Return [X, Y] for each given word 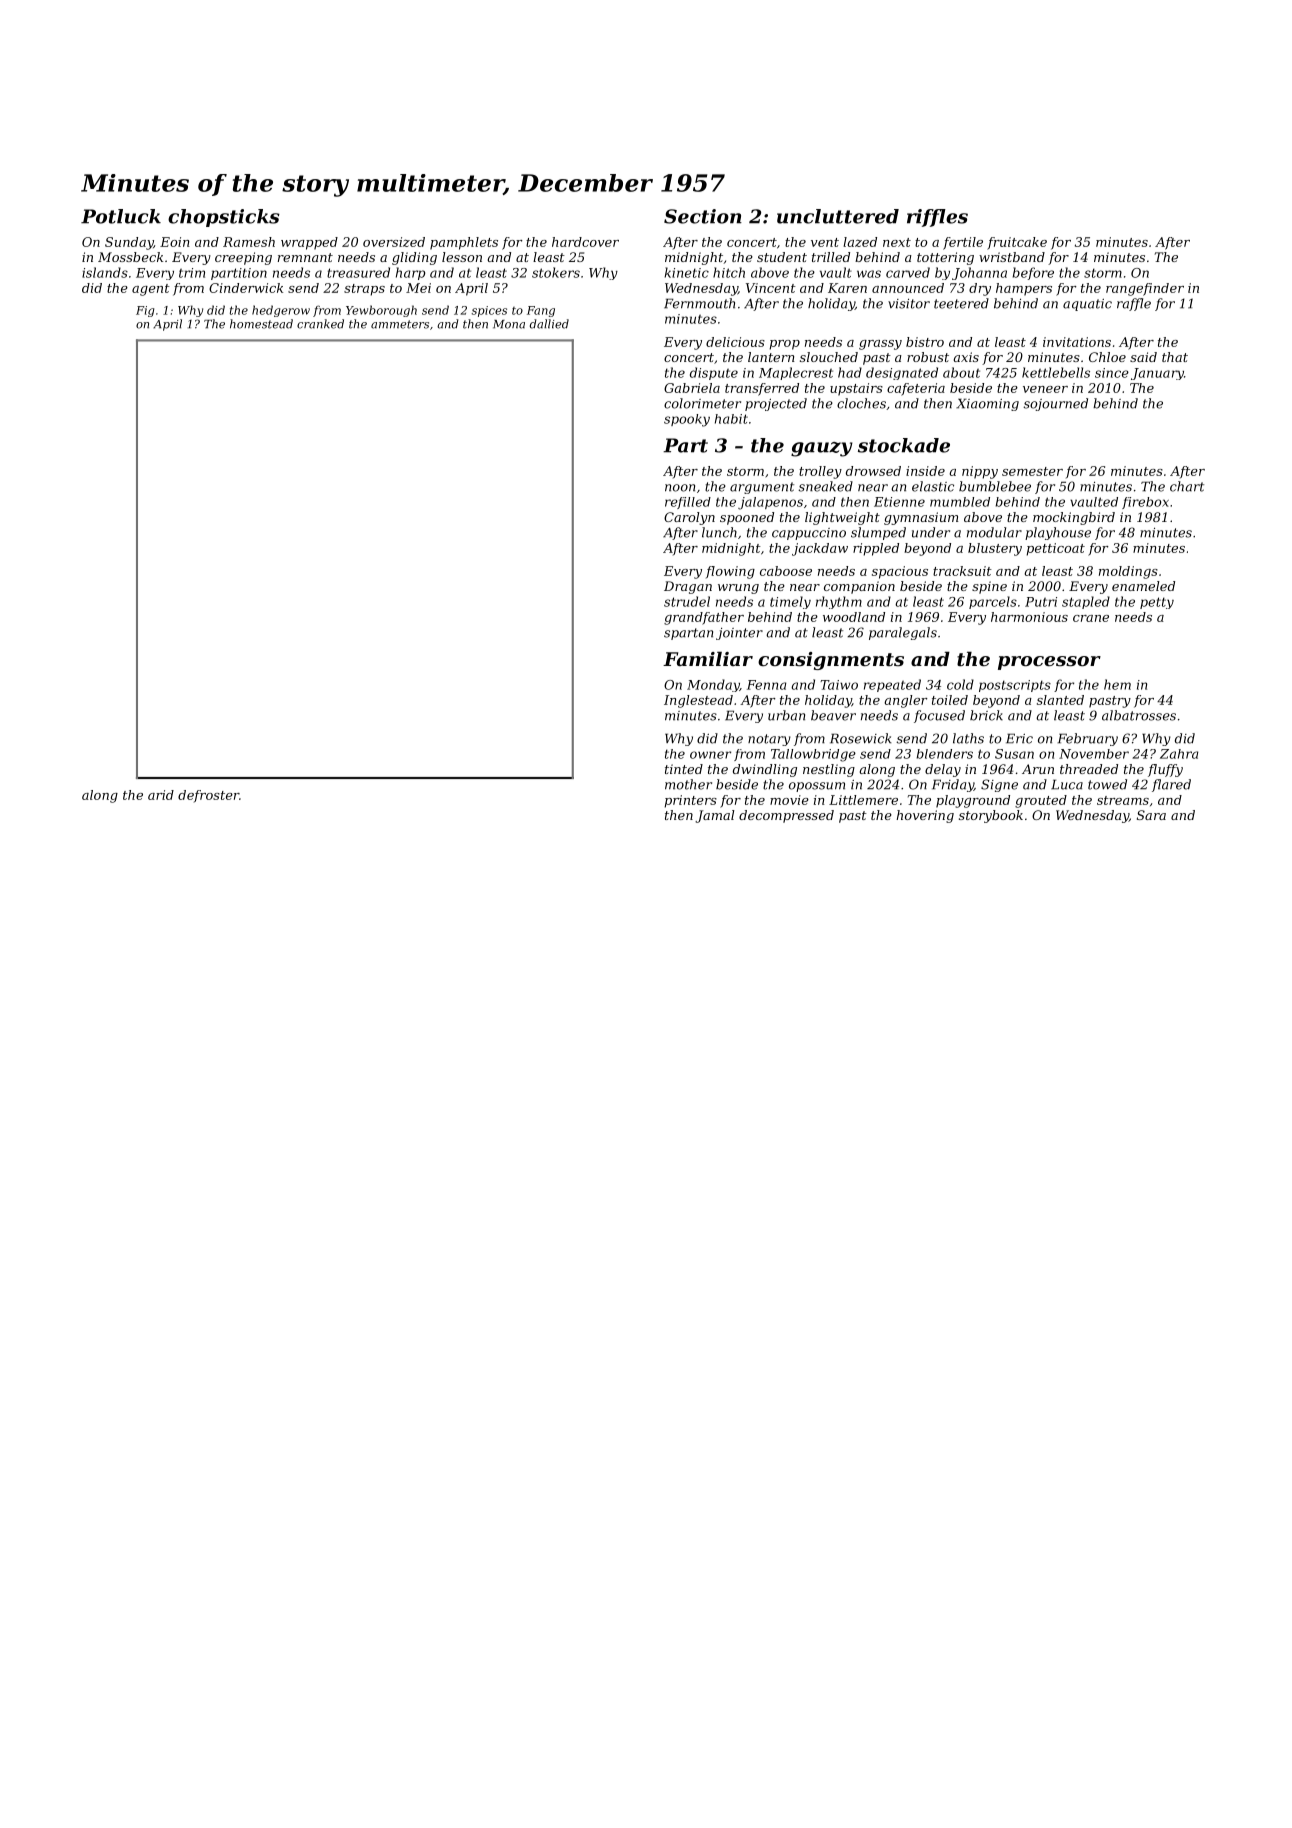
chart [1187, 486]
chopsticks [224, 218]
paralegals [903, 633]
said [1143, 357]
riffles [937, 218]
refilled [688, 503]
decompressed [786, 816]
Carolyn [689, 518]
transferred [762, 389]
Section [703, 216]
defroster [208, 796]
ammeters [400, 324]
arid [161, 795]
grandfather [704, 618]
